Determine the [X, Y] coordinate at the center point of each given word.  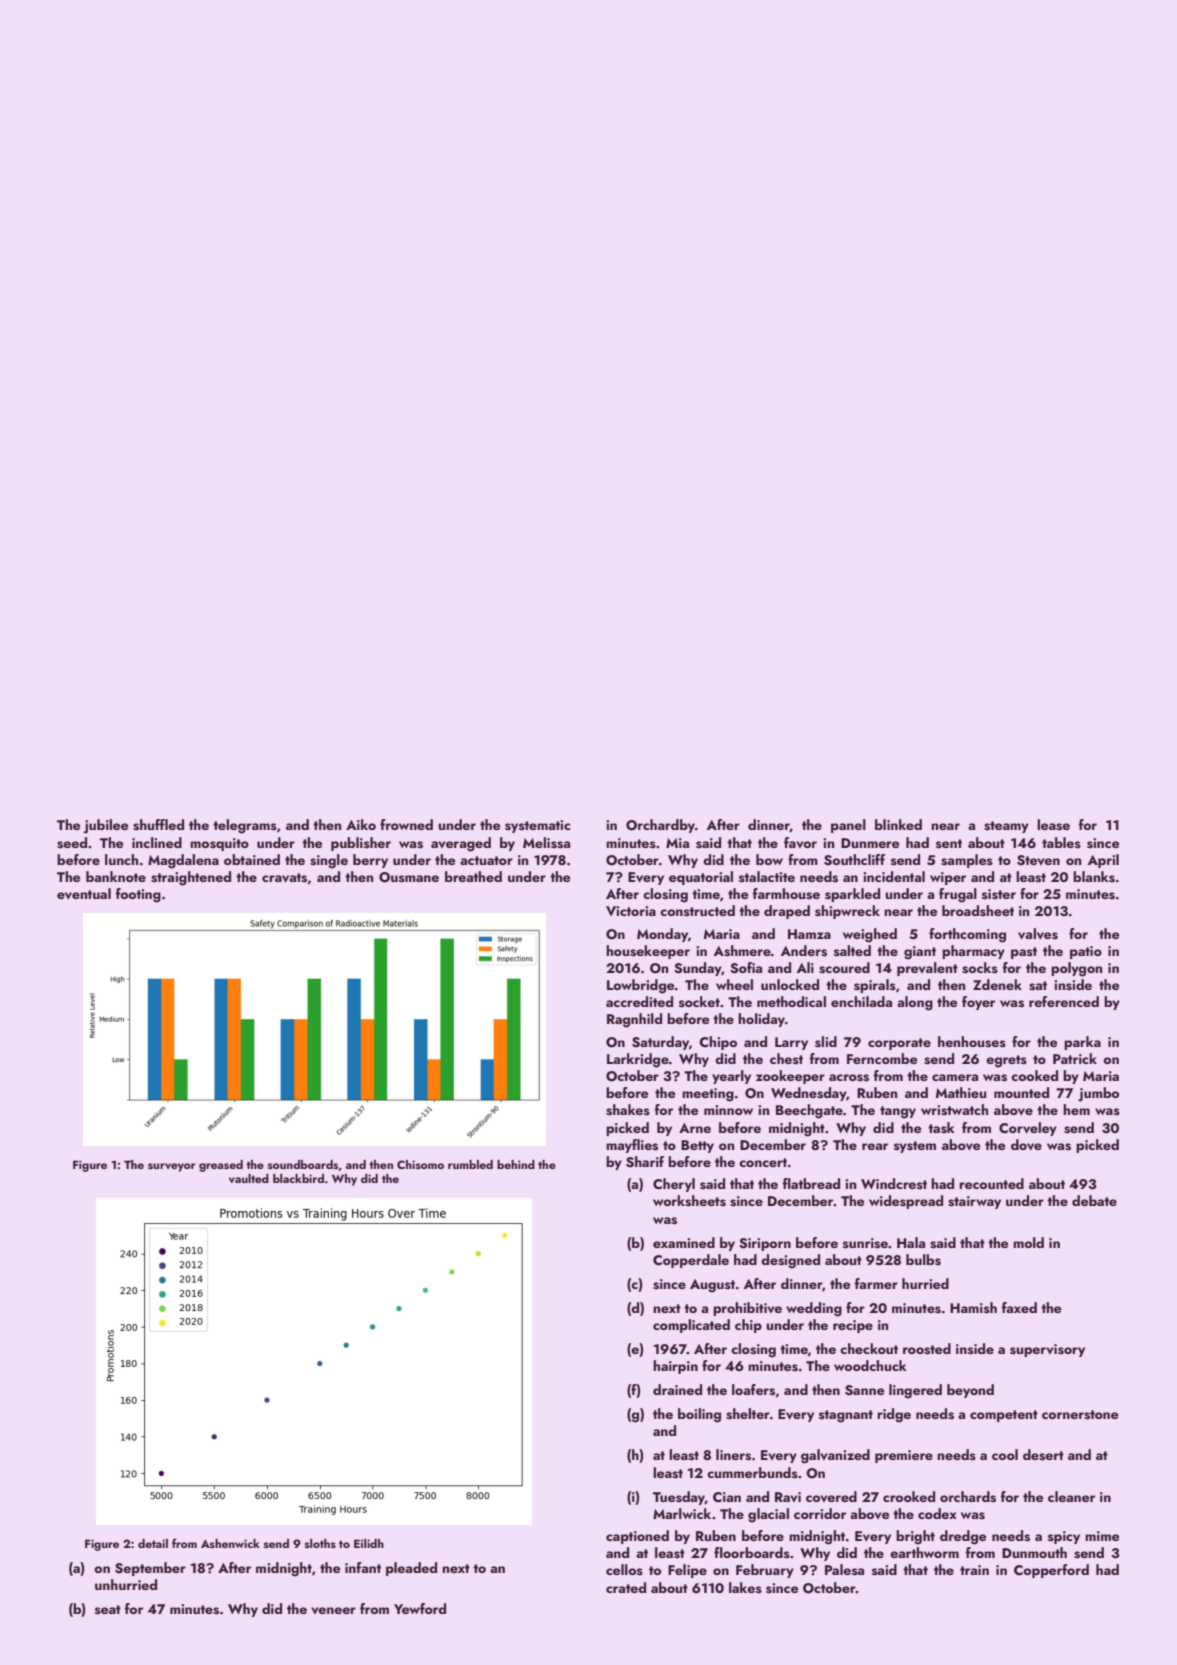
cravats [284, 878]
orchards [968, 1497]
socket [699, 1002]
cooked [1034, 1075]
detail [153, 1543]
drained [677, 1389]
